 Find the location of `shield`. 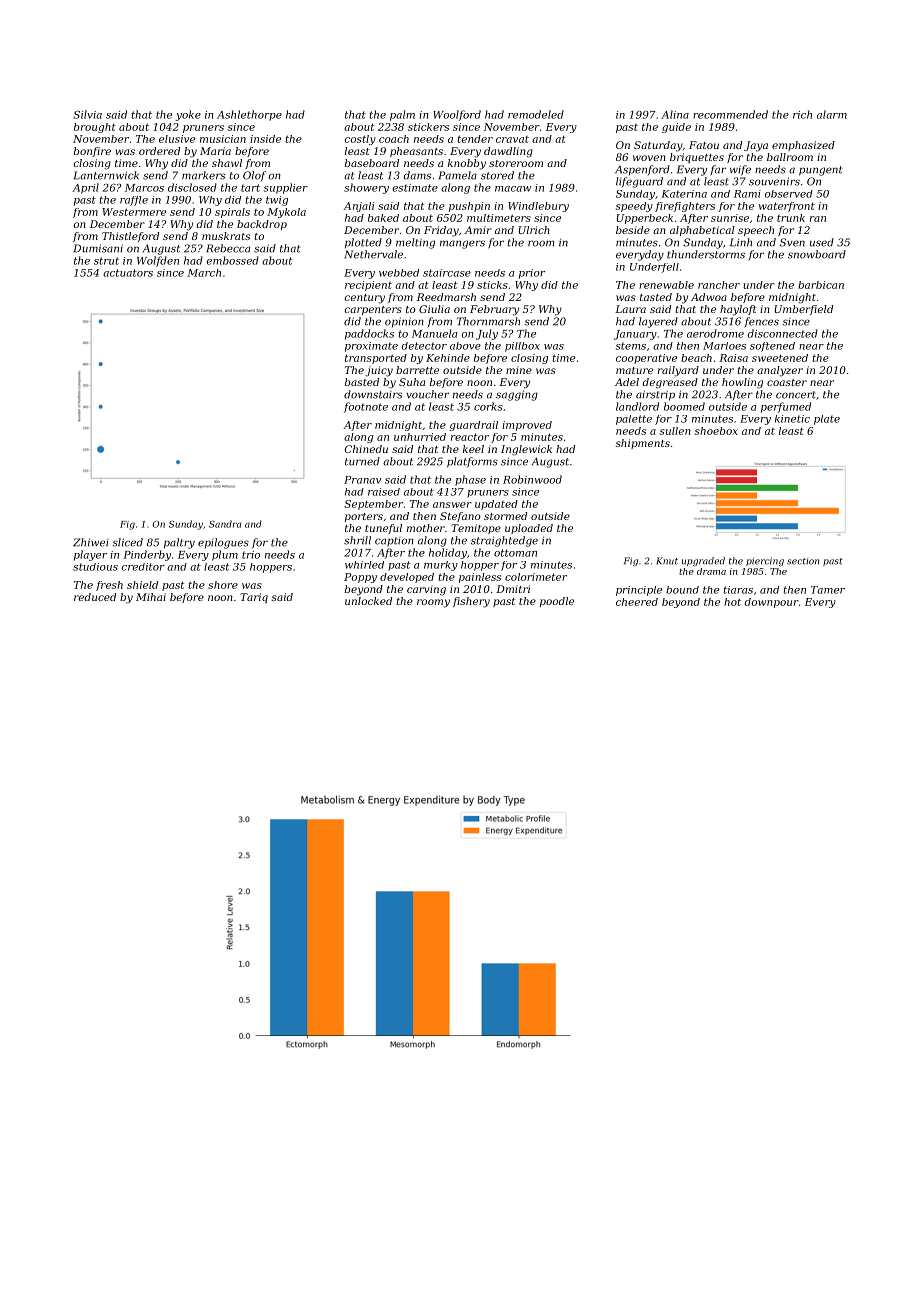

shield is located at coordinates (142, 585).
